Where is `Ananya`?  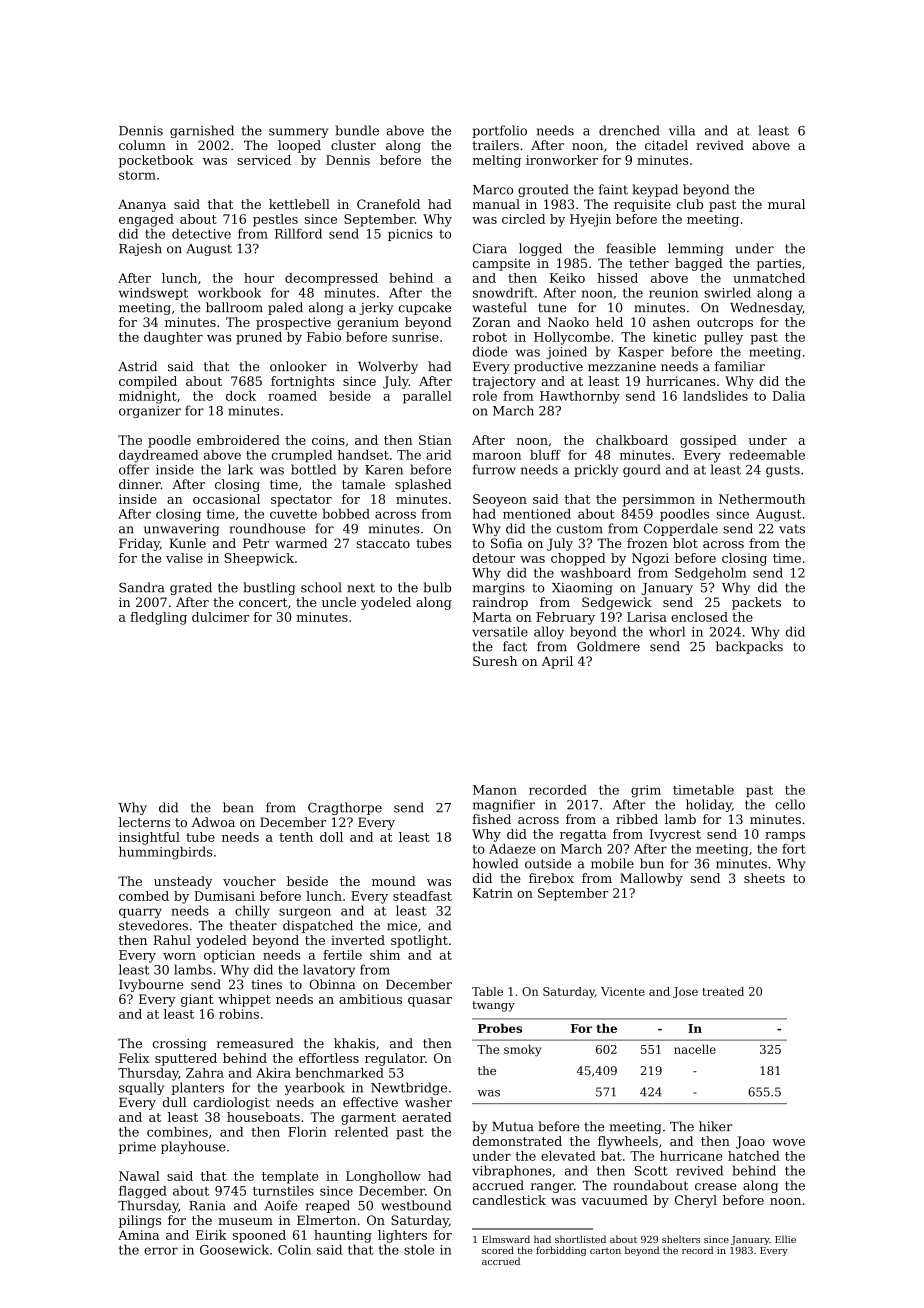 Ananya is located at coordinates (142, 206).
